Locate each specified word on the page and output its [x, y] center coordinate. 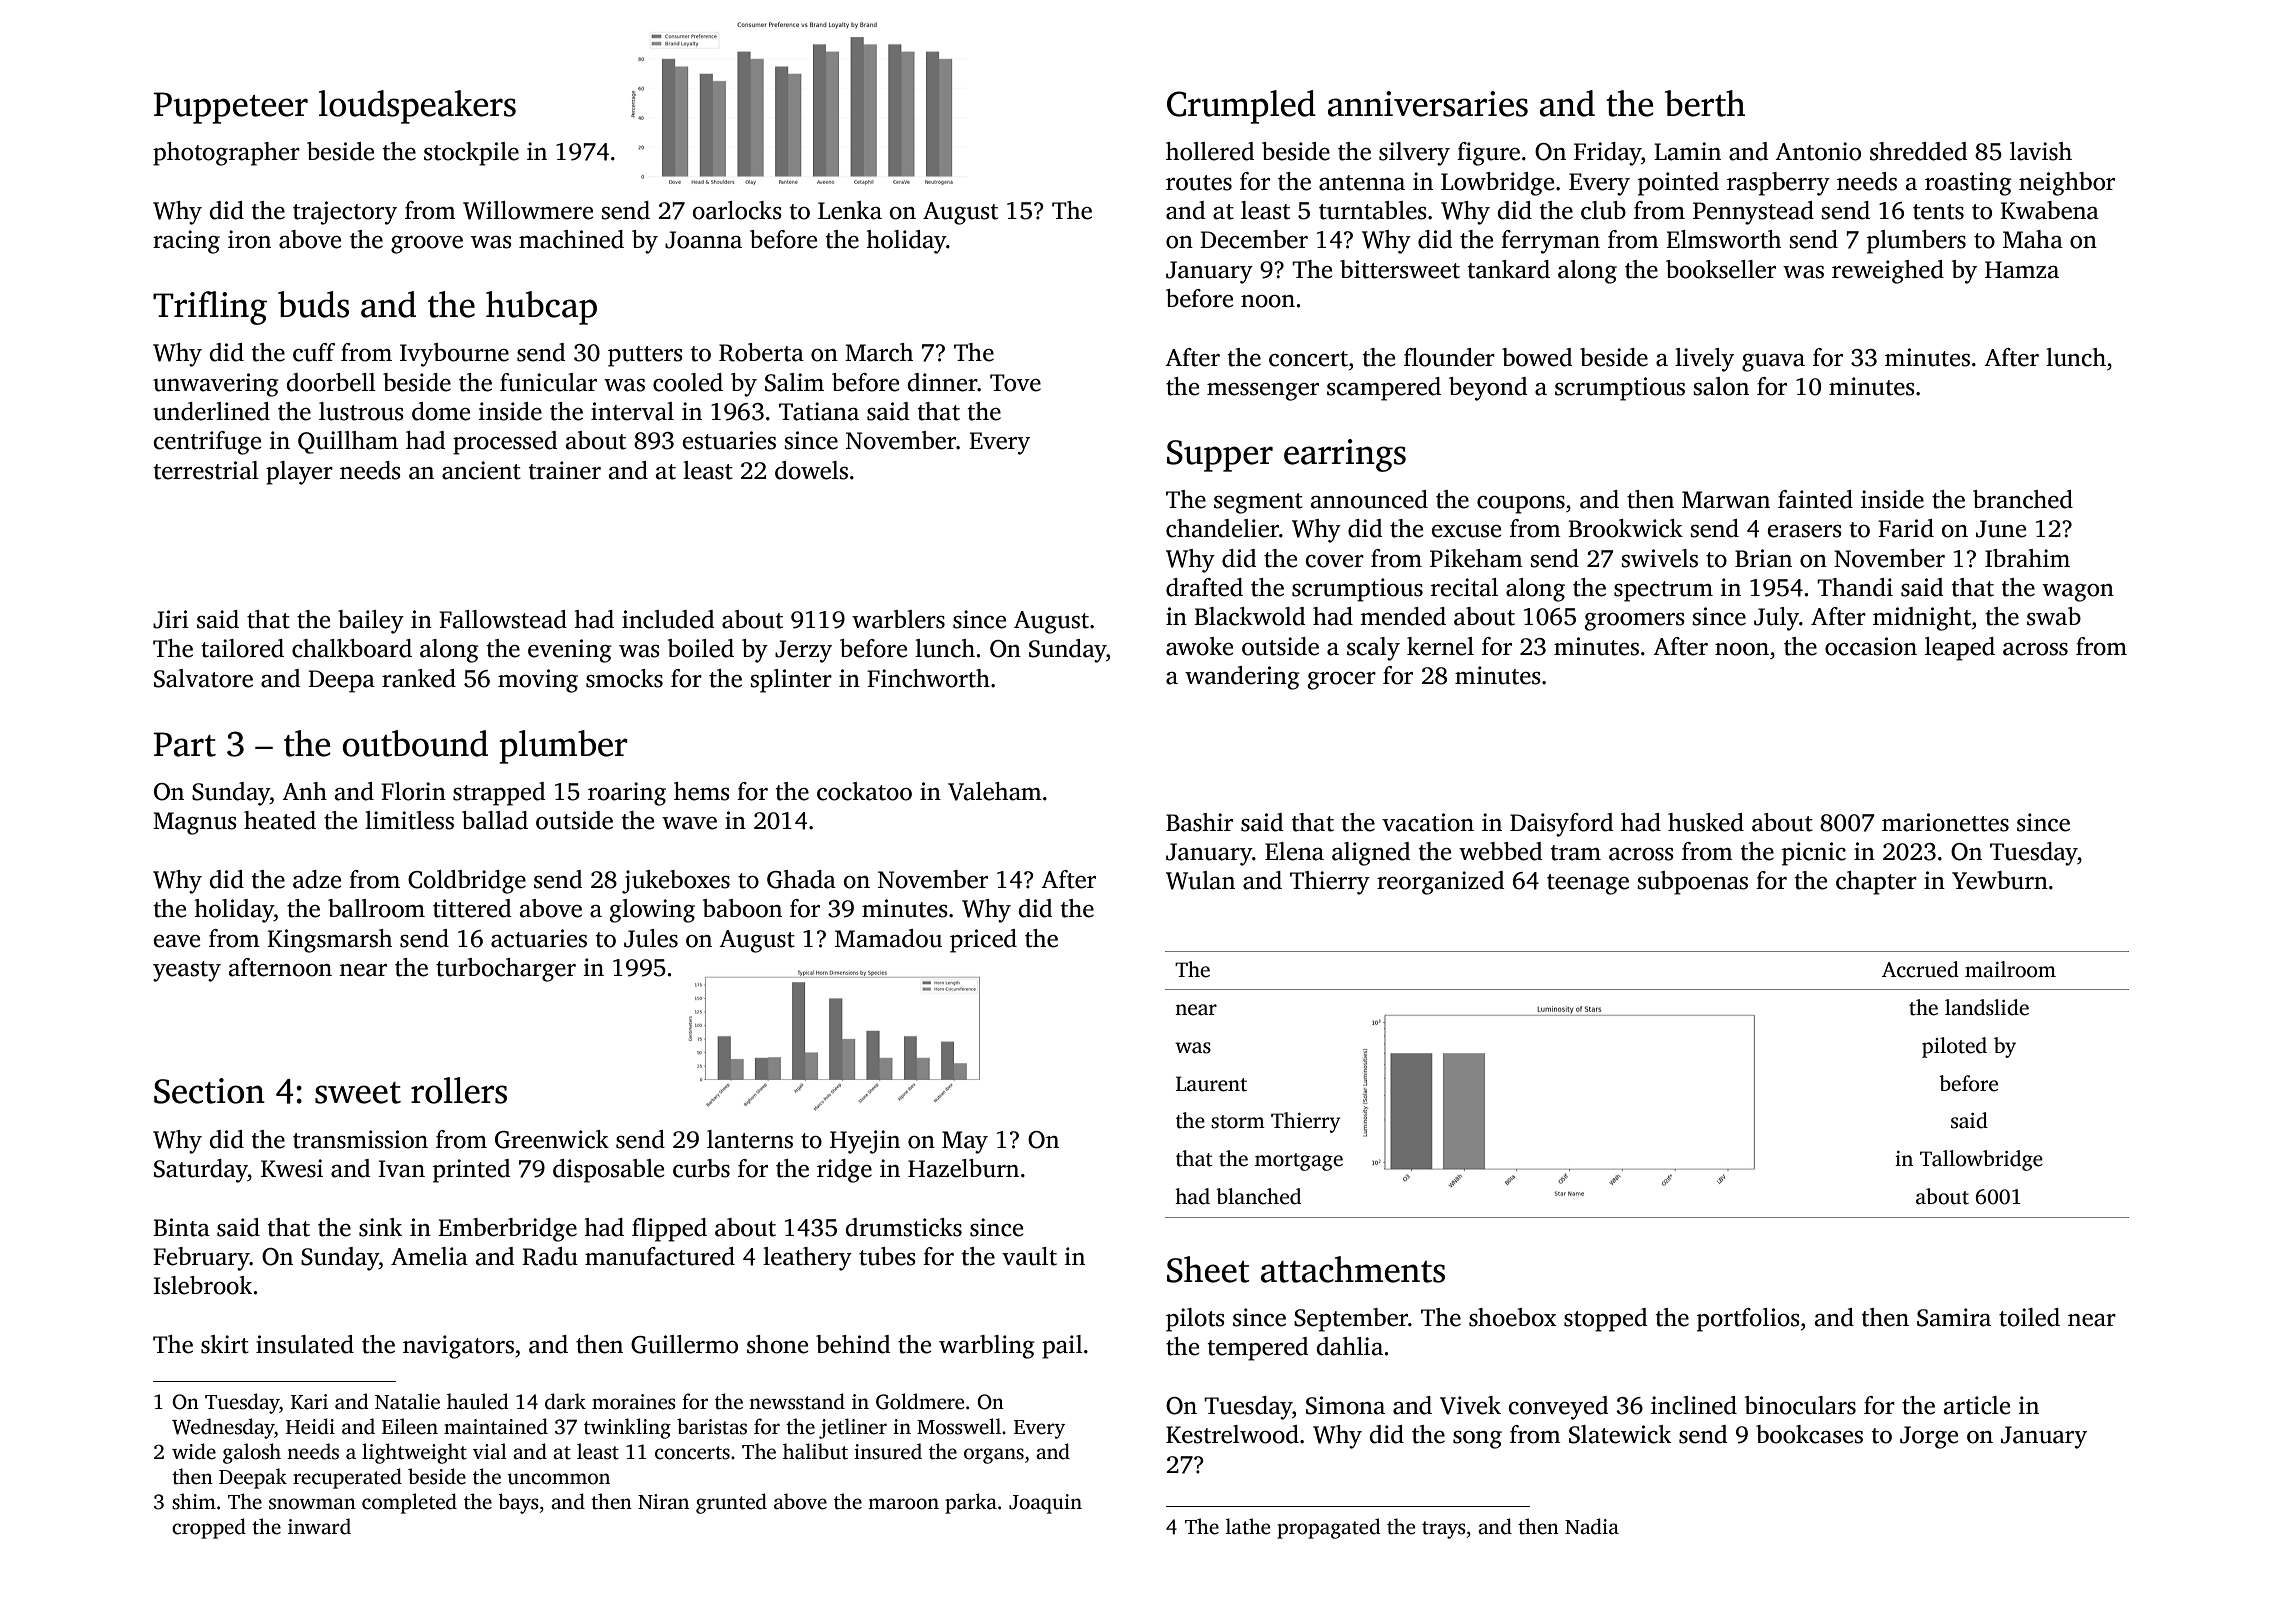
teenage [1588, 884]
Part [185, 744]
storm [1238, 1122]
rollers [459, 1090]
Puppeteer [231, 108]
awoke [1199, 646]
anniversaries [1428, 104]
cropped [209, 1528]
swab [2054, 616]
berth [1705, 103]
